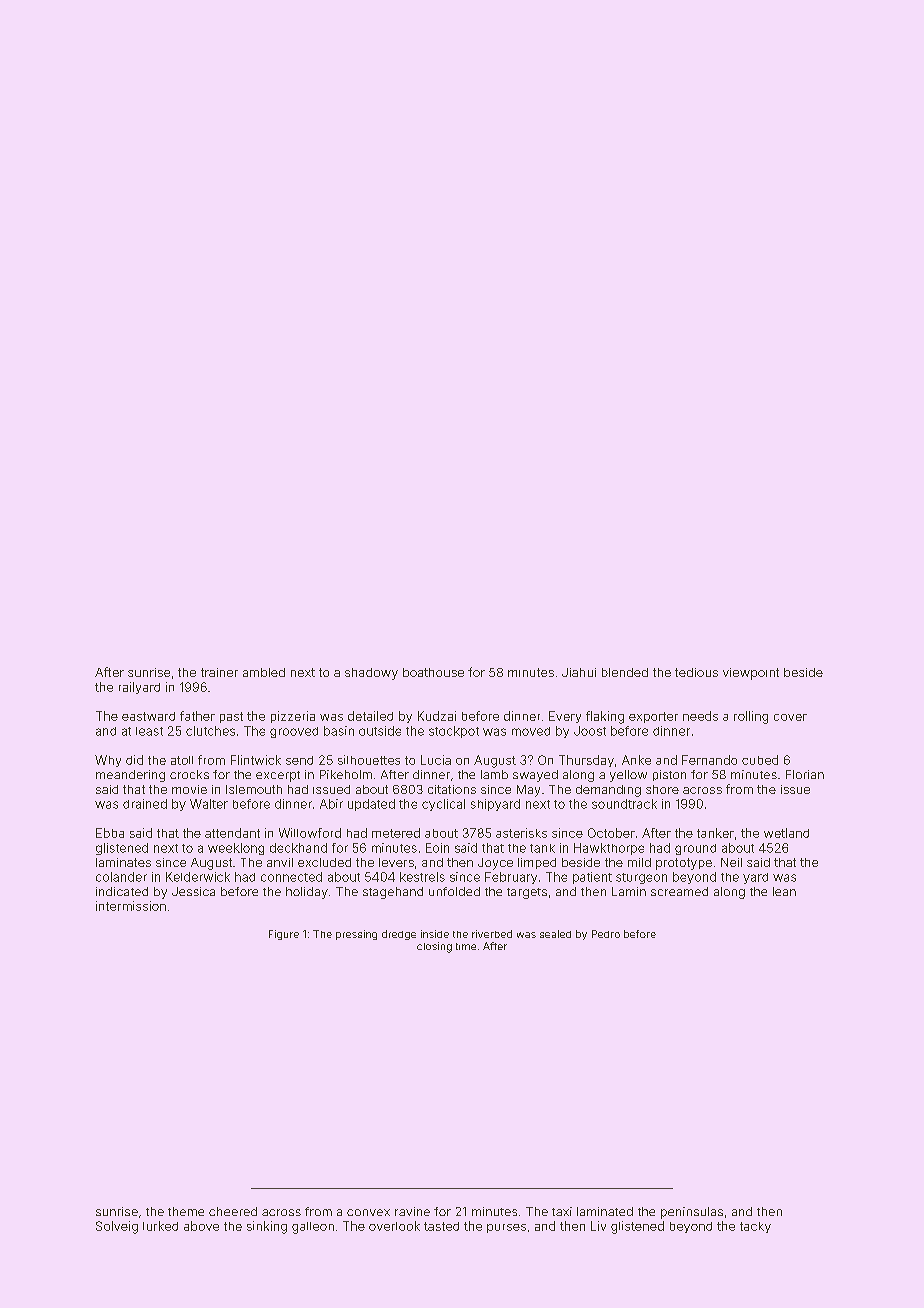  Describe the element at coordinates (790, 717) in the page. I see `cover` at that location.
